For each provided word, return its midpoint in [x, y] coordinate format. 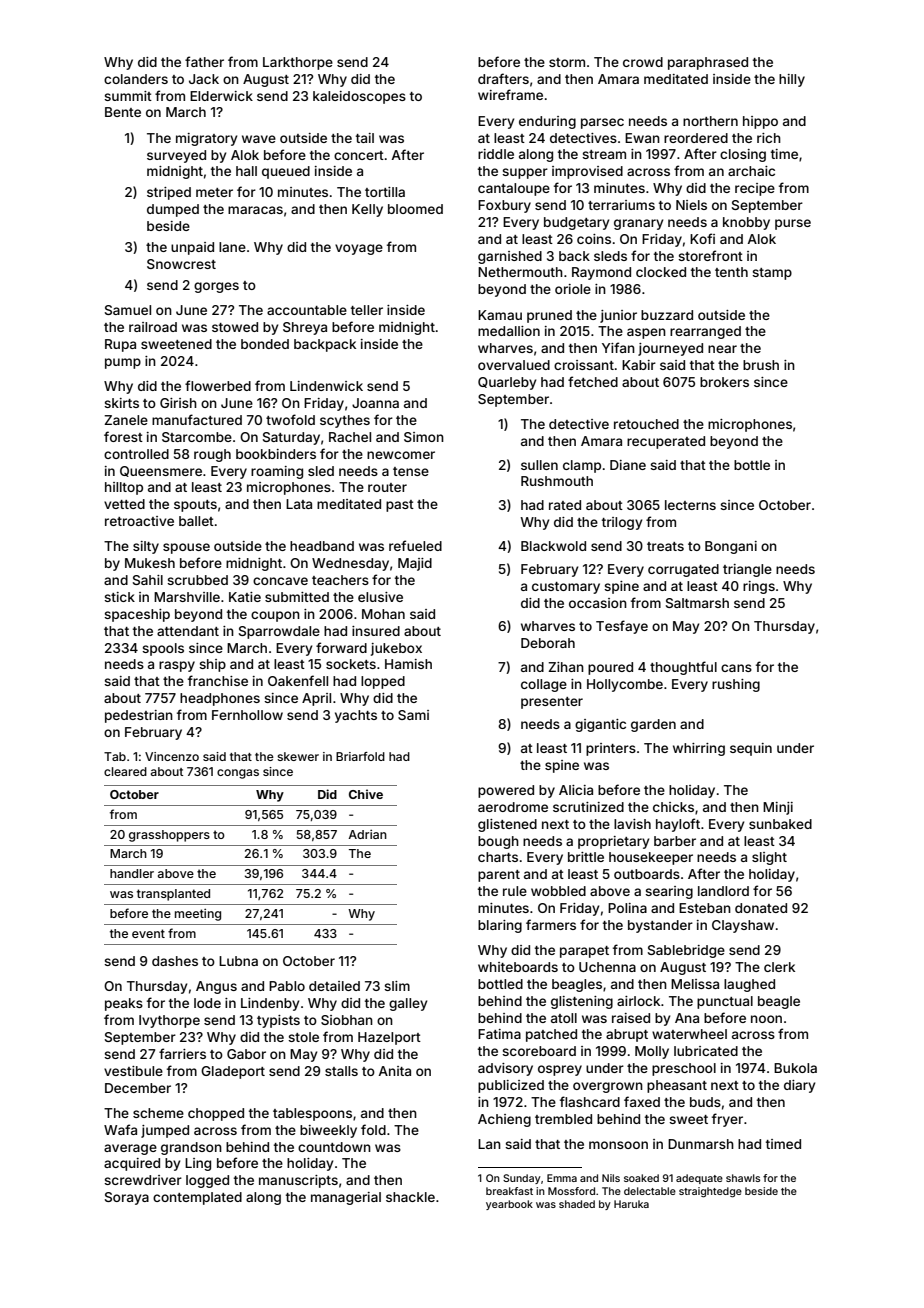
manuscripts [298, 1181]
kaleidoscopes [359, 97]
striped [169, 193]
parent [499, 876]
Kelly [367, 210]
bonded [265, 344]
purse [793, 224]
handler [132, 873]
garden [653, 725]
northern [710, 121]
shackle [410, 1197]
